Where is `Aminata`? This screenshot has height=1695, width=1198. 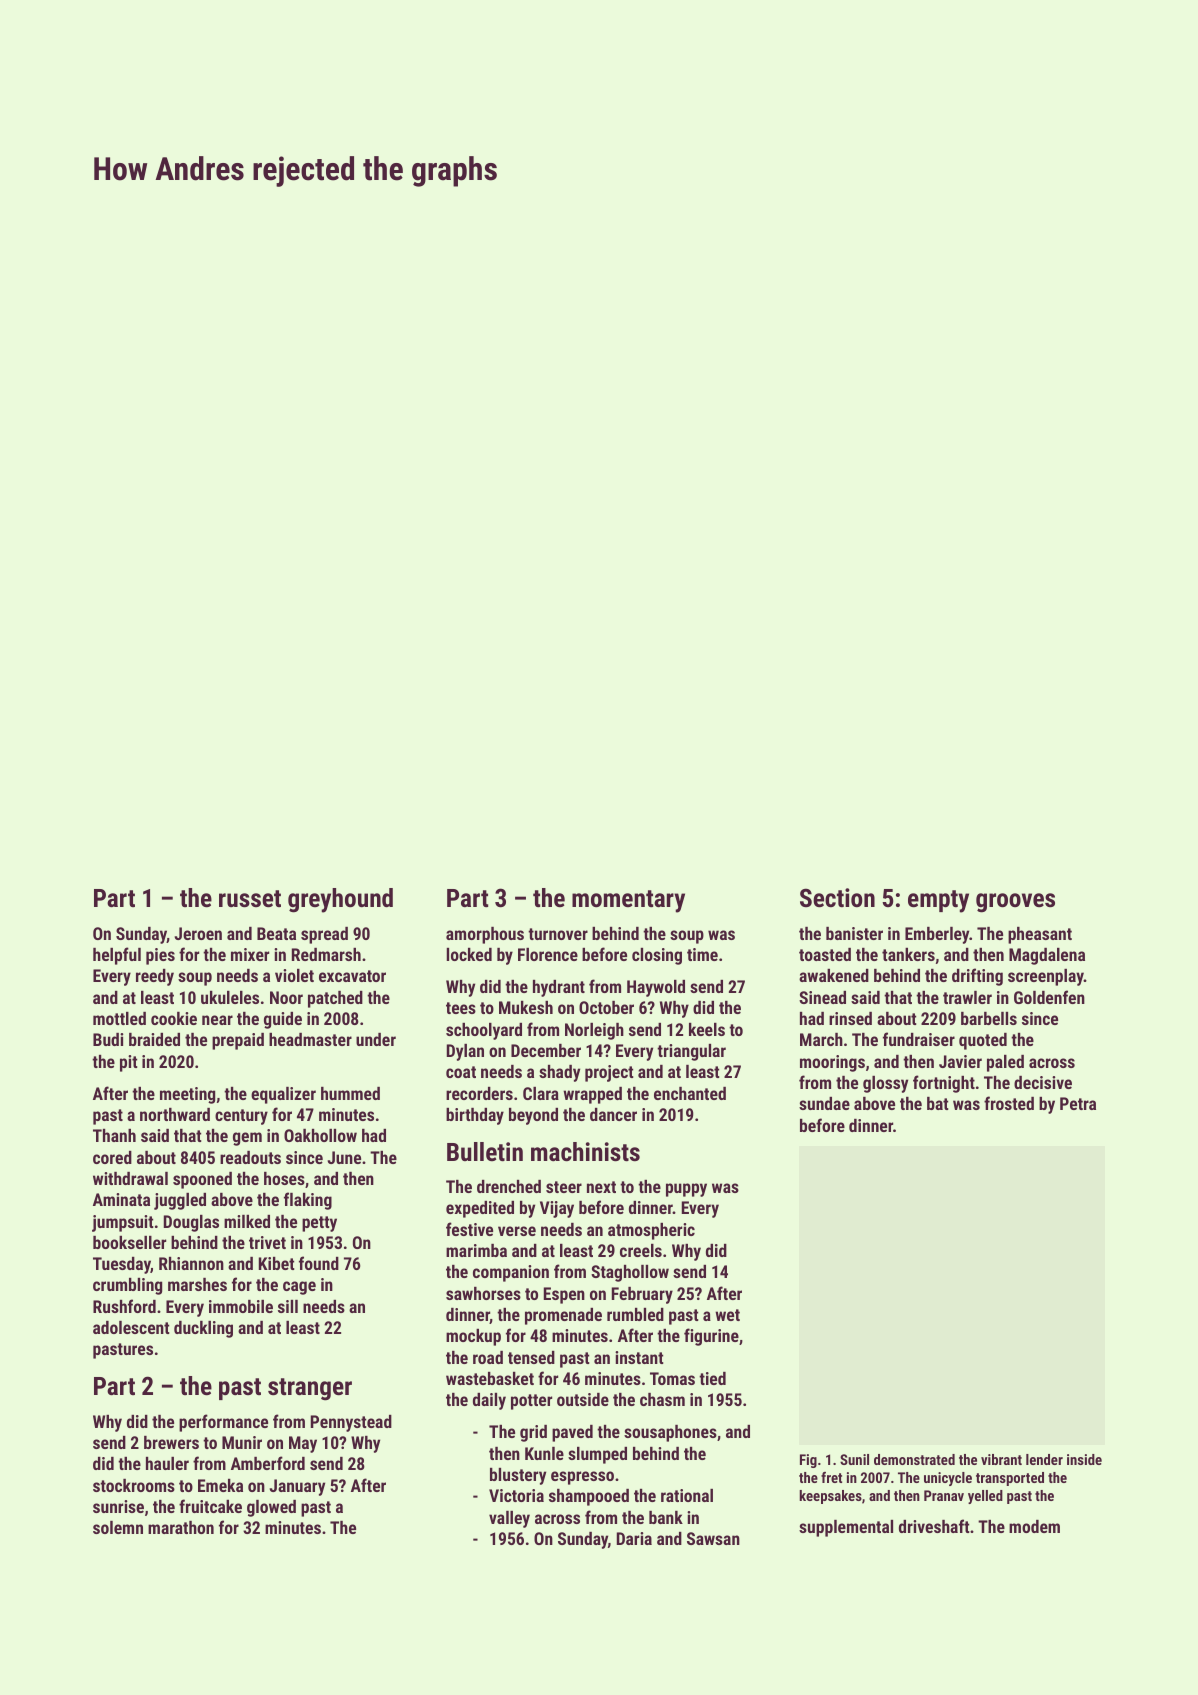
Aminata is located at coordinates (121, 1199).
